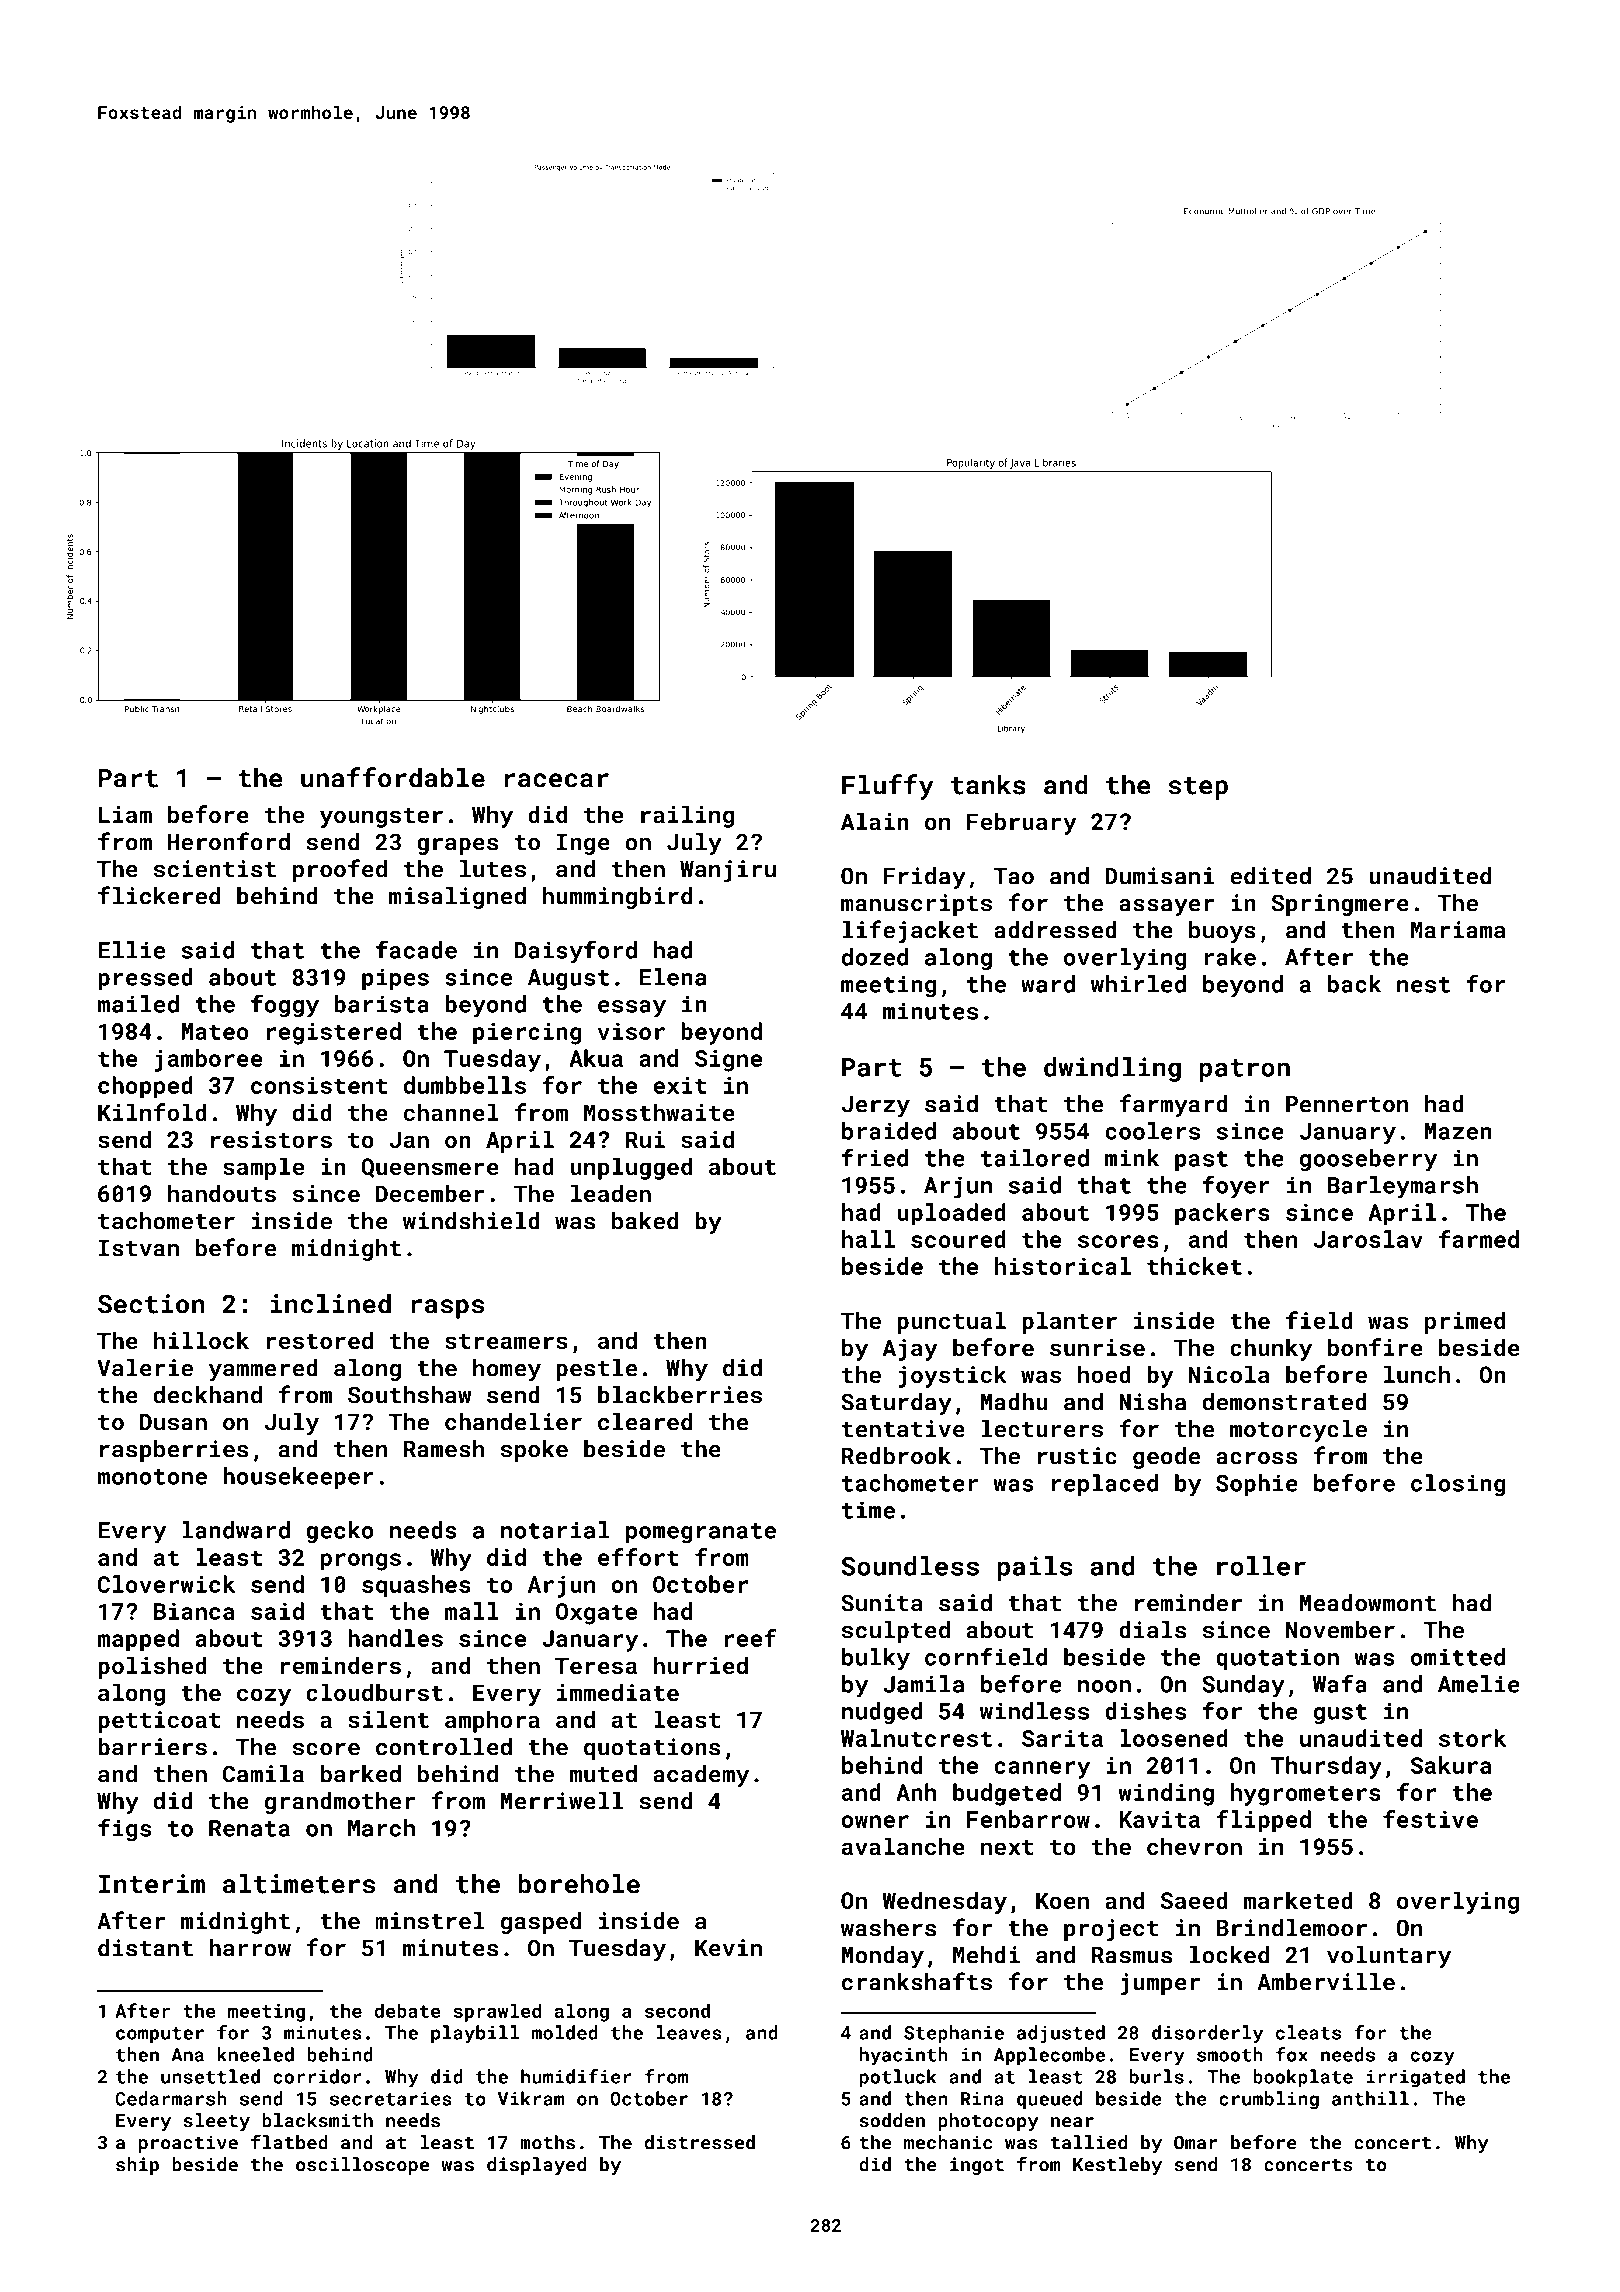 The image size is (1620, 2292). I want to click on Camila, so click(263, 1774).
